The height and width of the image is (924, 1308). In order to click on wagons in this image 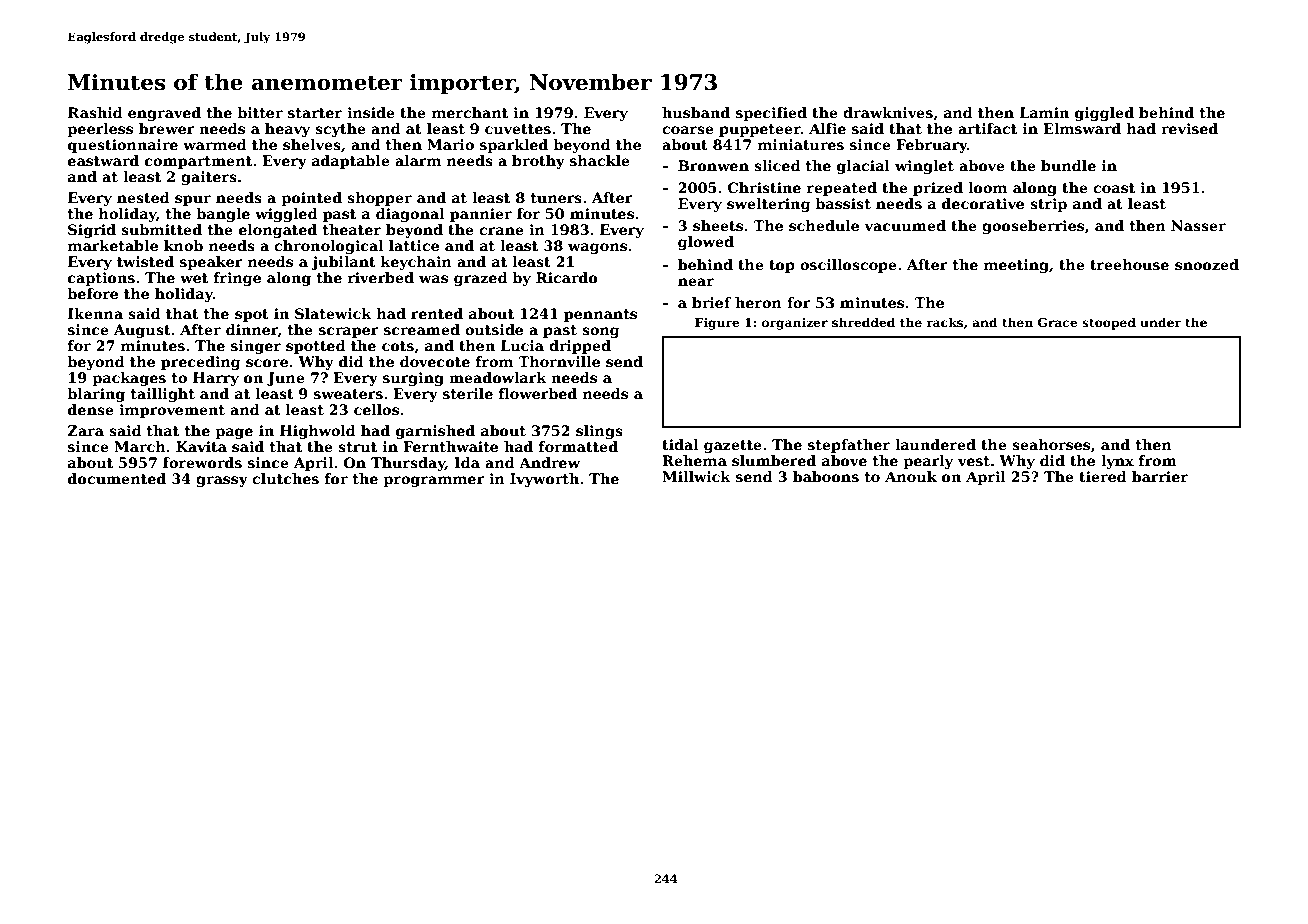, I will do `click(597, 248)`.
